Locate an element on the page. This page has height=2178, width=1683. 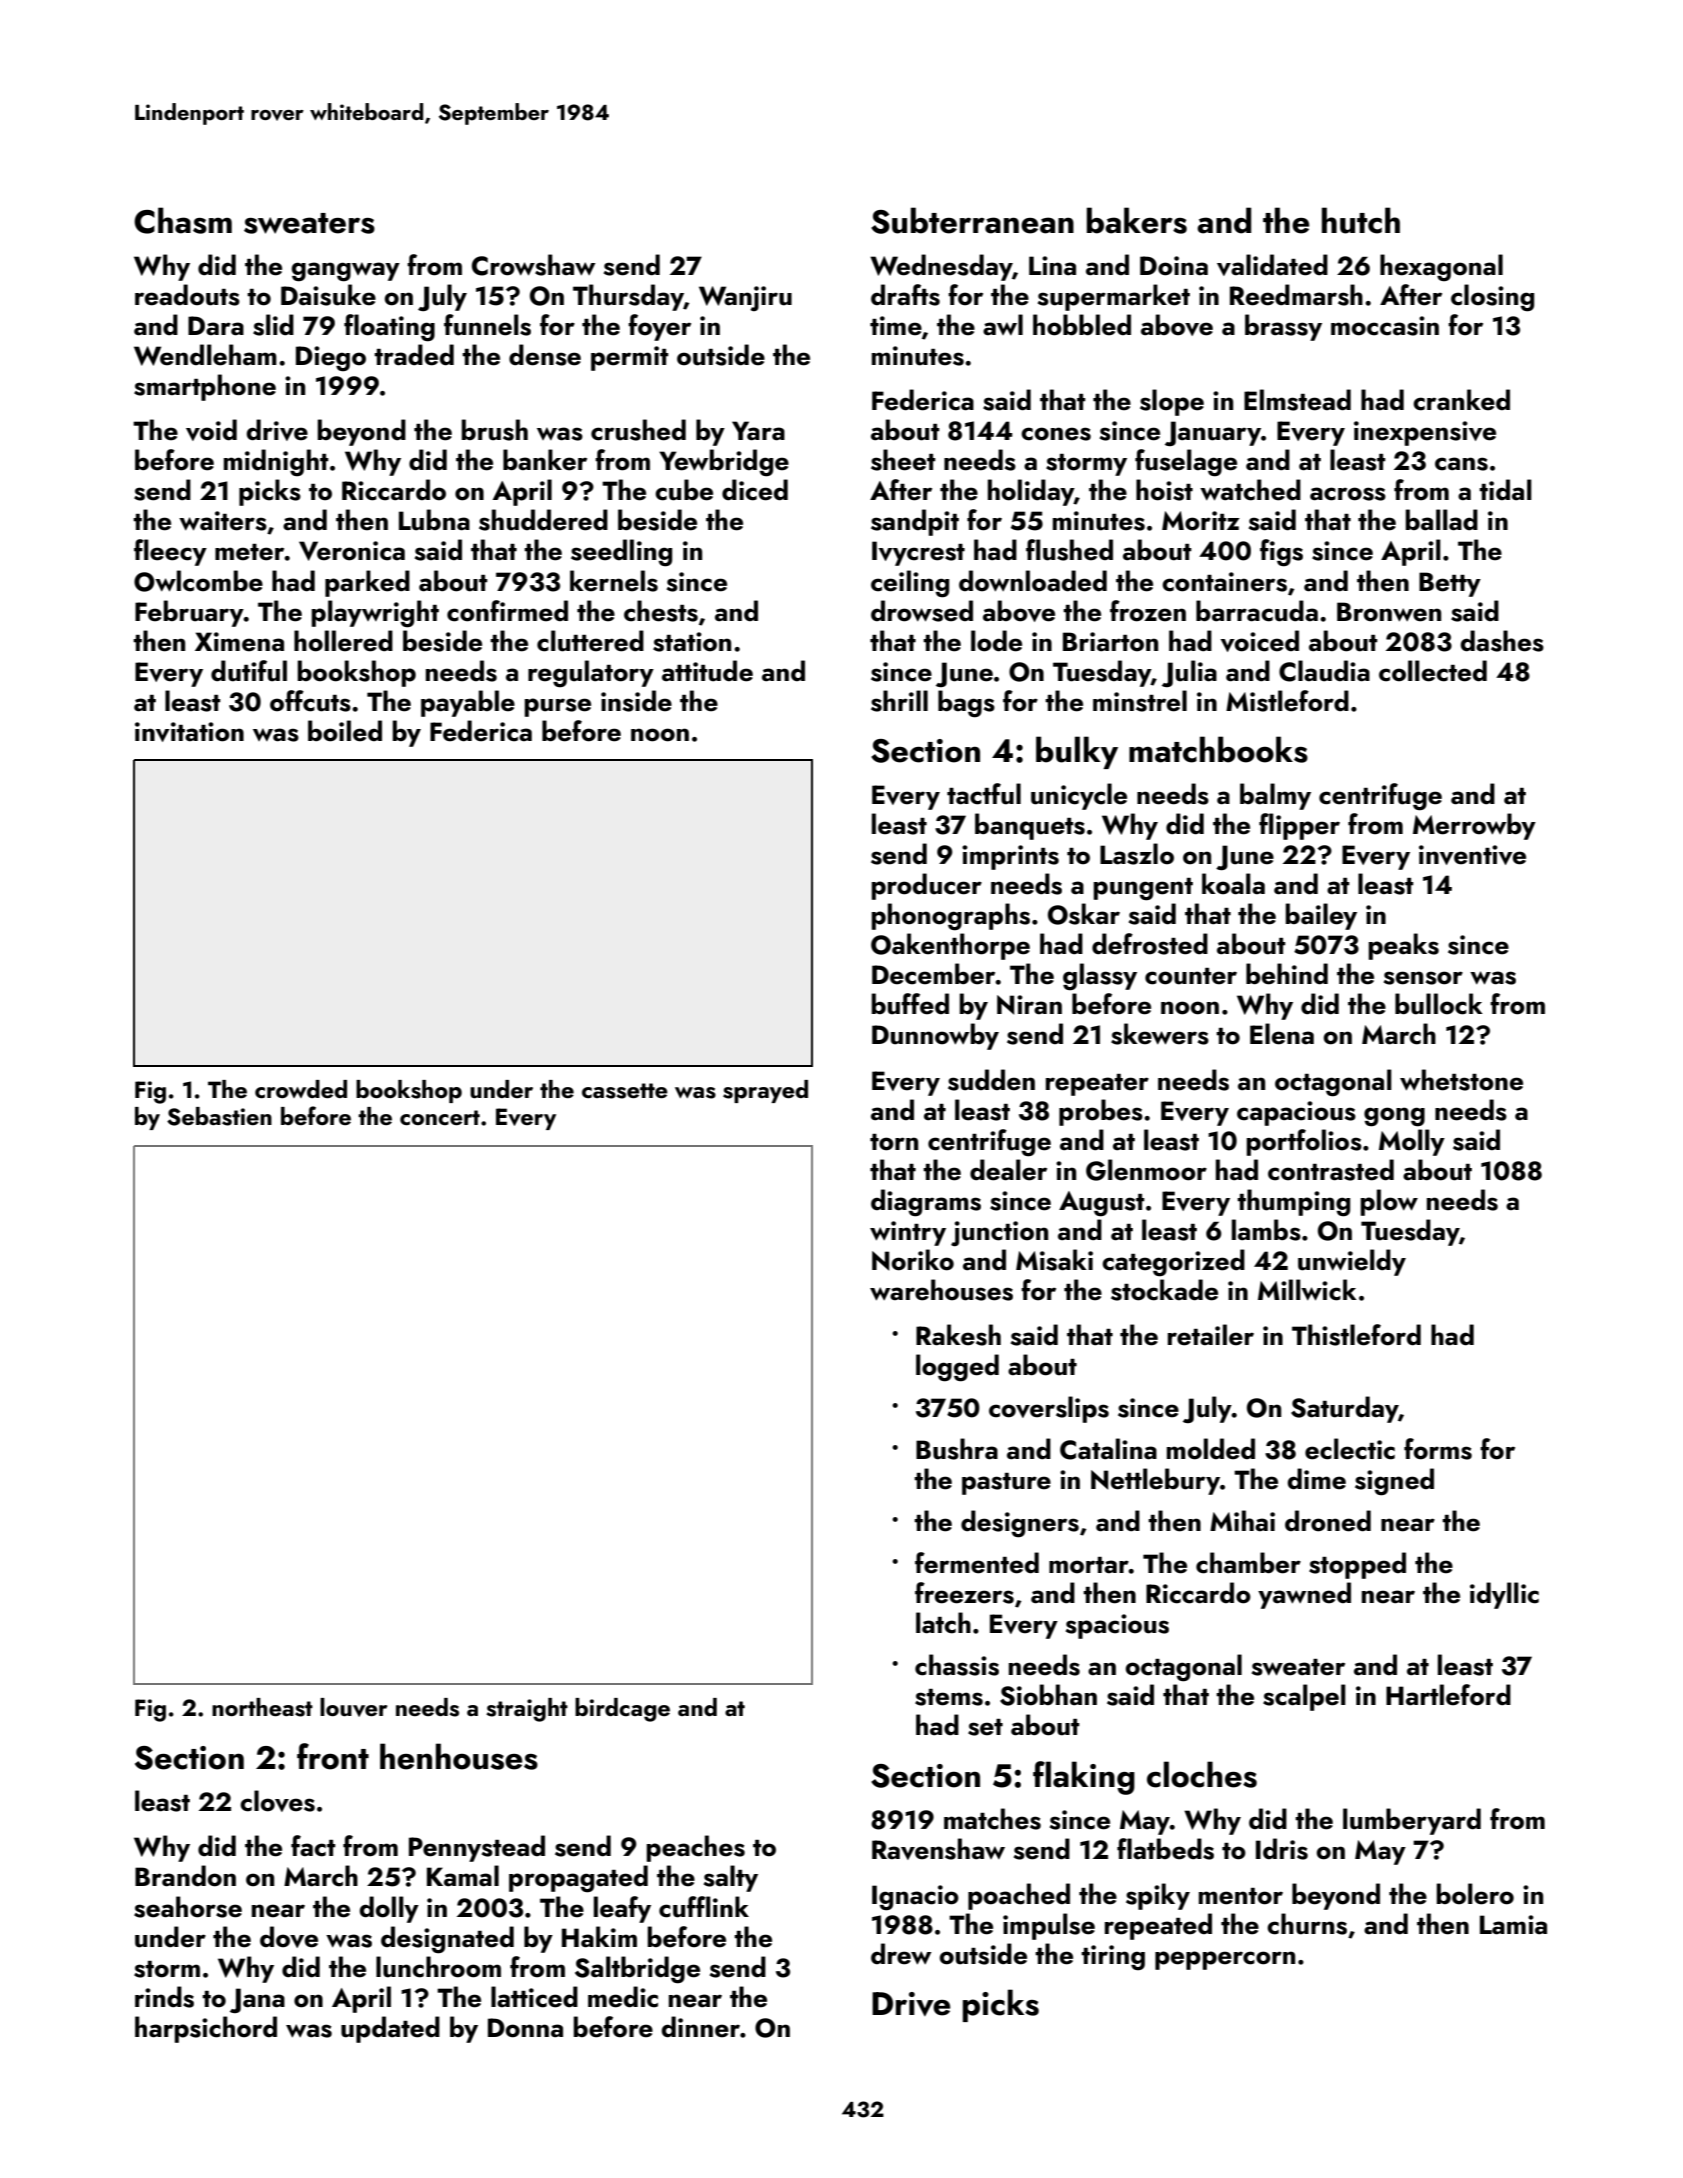
wintry is located at coordinates (908, 1233).
